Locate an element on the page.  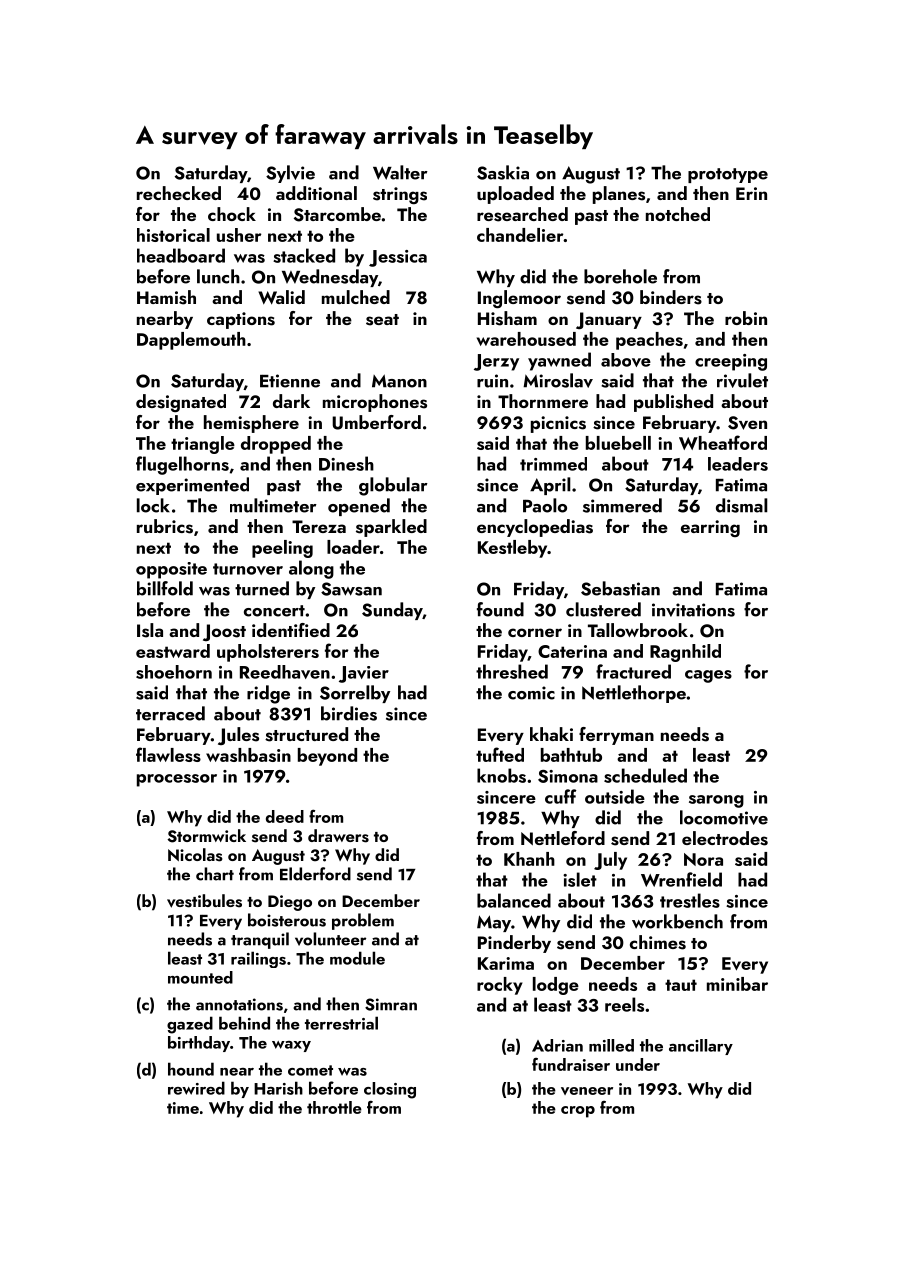
terraced is located at coordinates (170, 713).
